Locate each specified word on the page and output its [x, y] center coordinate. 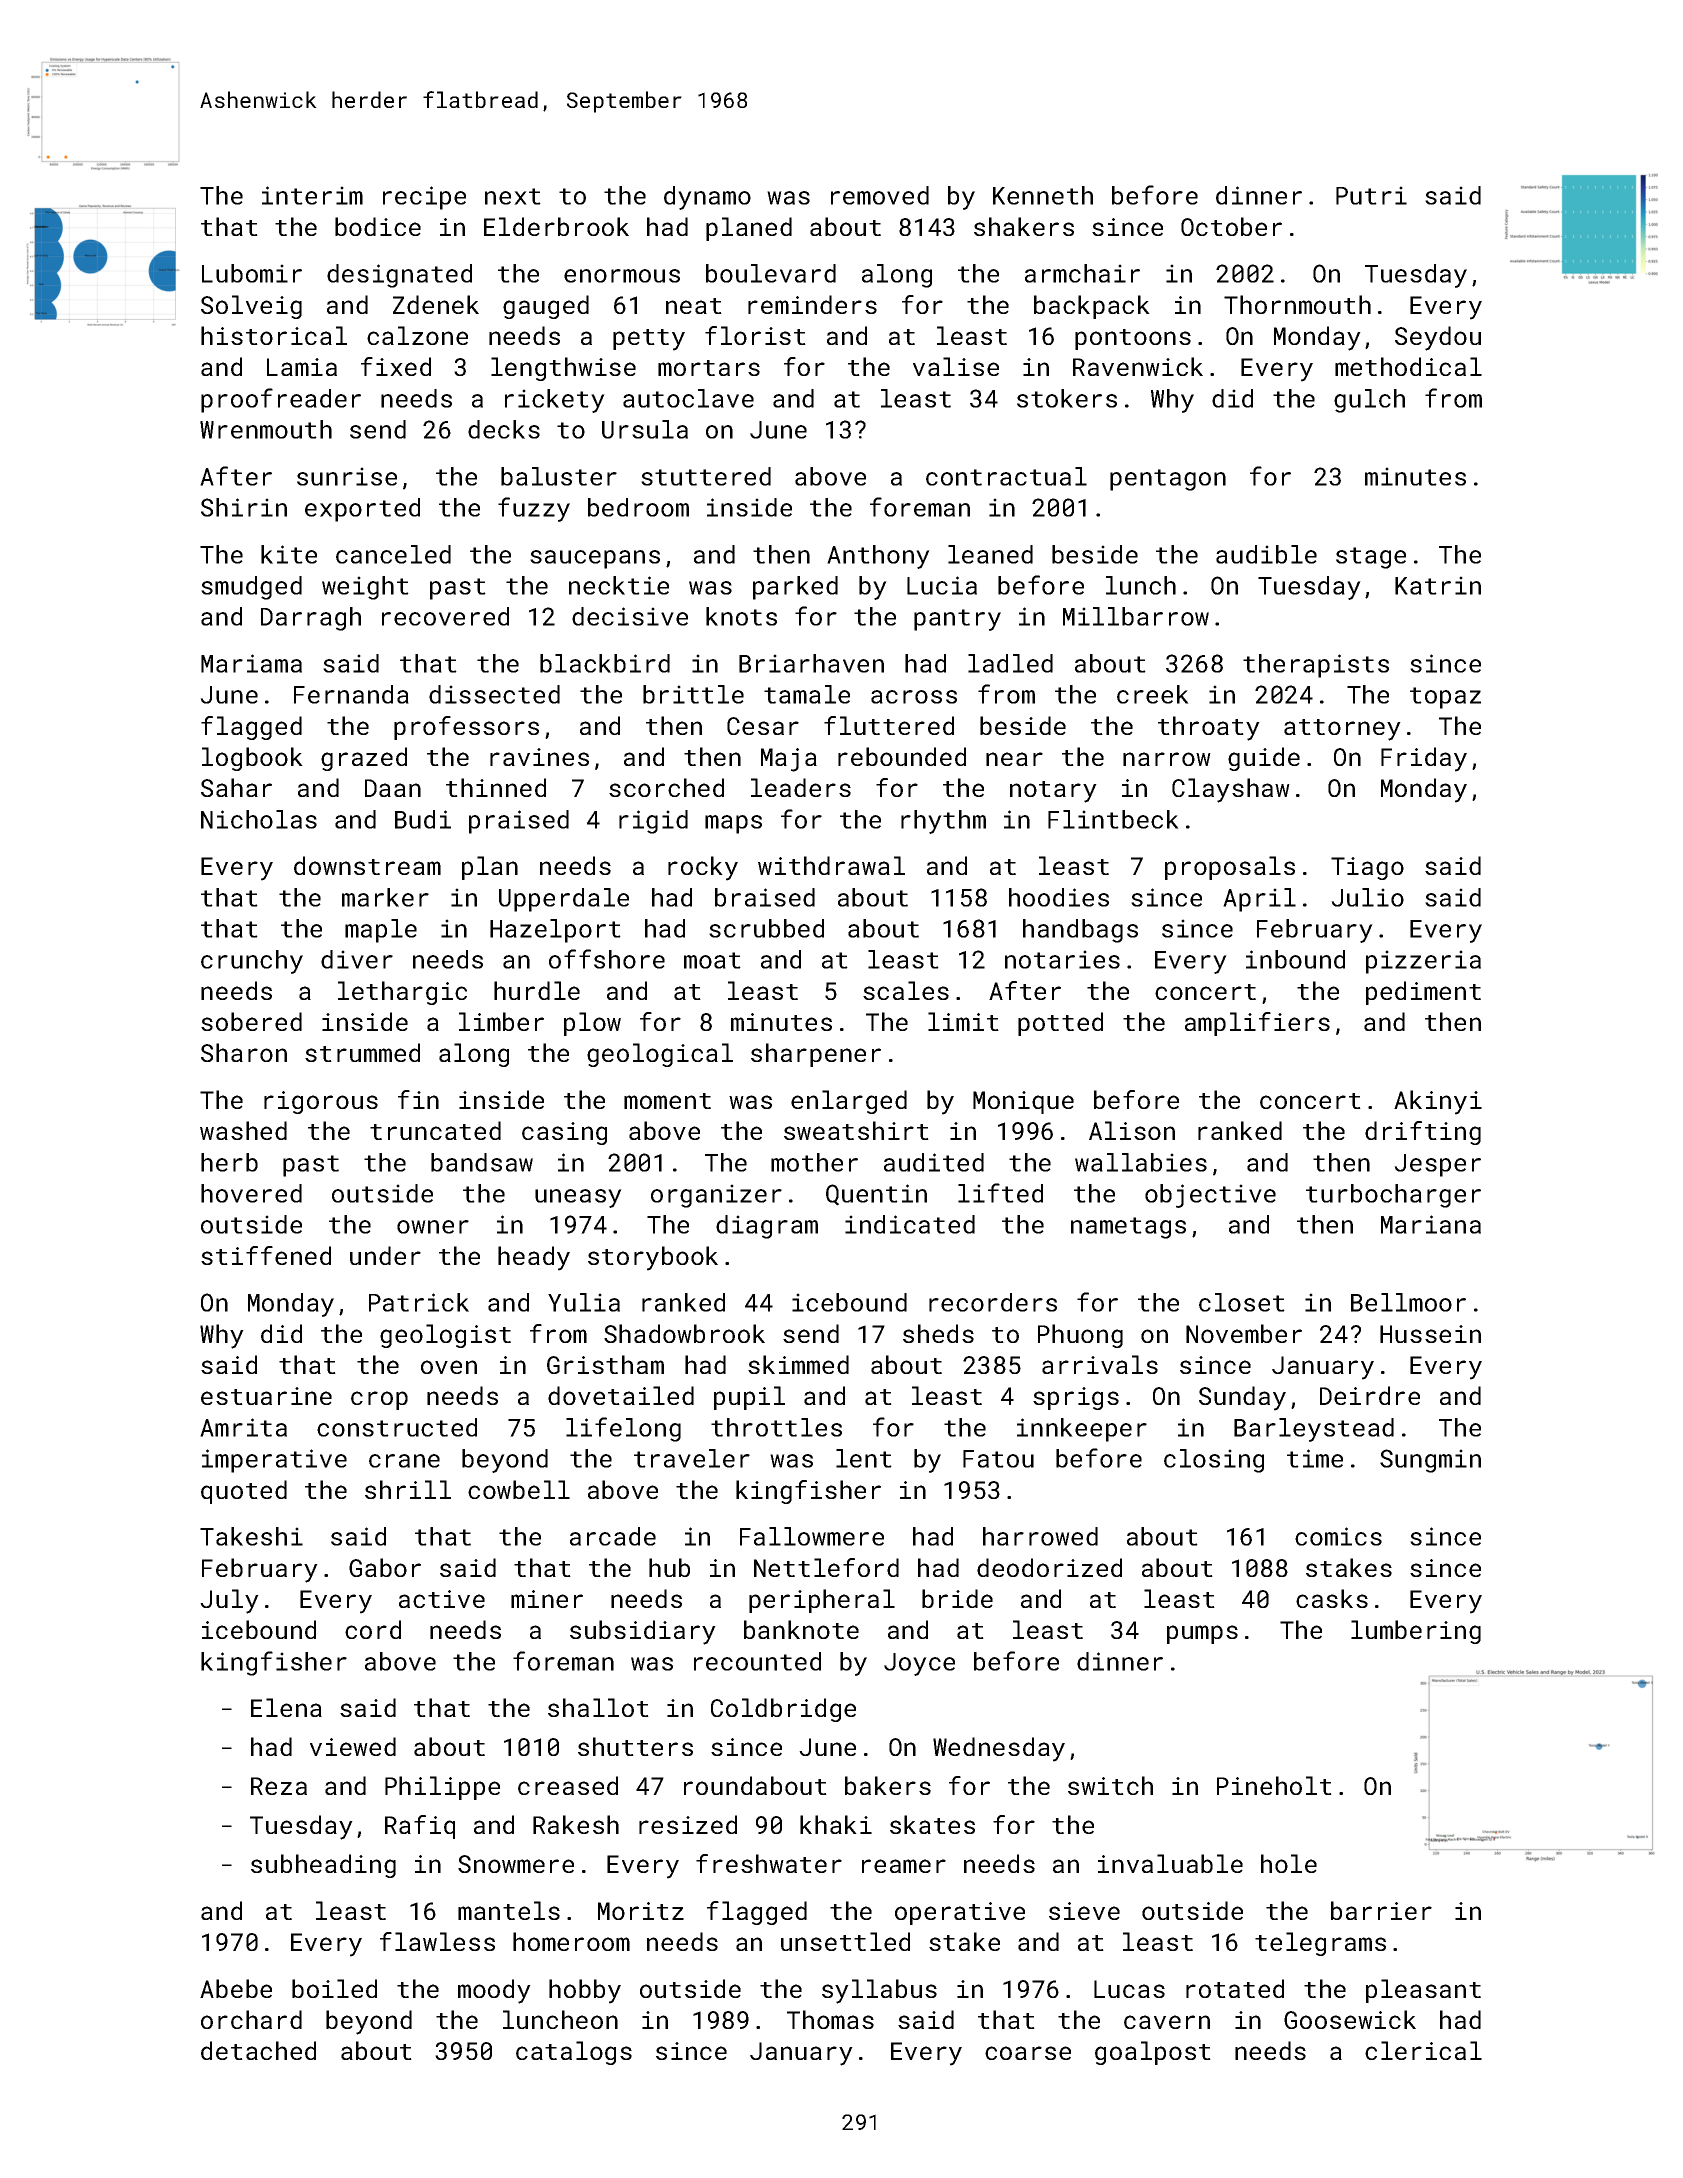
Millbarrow [1136, 616]
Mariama [251, 663]
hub [669, 1567]
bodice [378, 226]
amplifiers [1257, 1024]
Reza [279, 1786]
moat [712, 960]
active [442, 1599]
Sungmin [1430, 1461]
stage [1371, 558]
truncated [435, 1130]
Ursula [645, 429]
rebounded [902, 756]
